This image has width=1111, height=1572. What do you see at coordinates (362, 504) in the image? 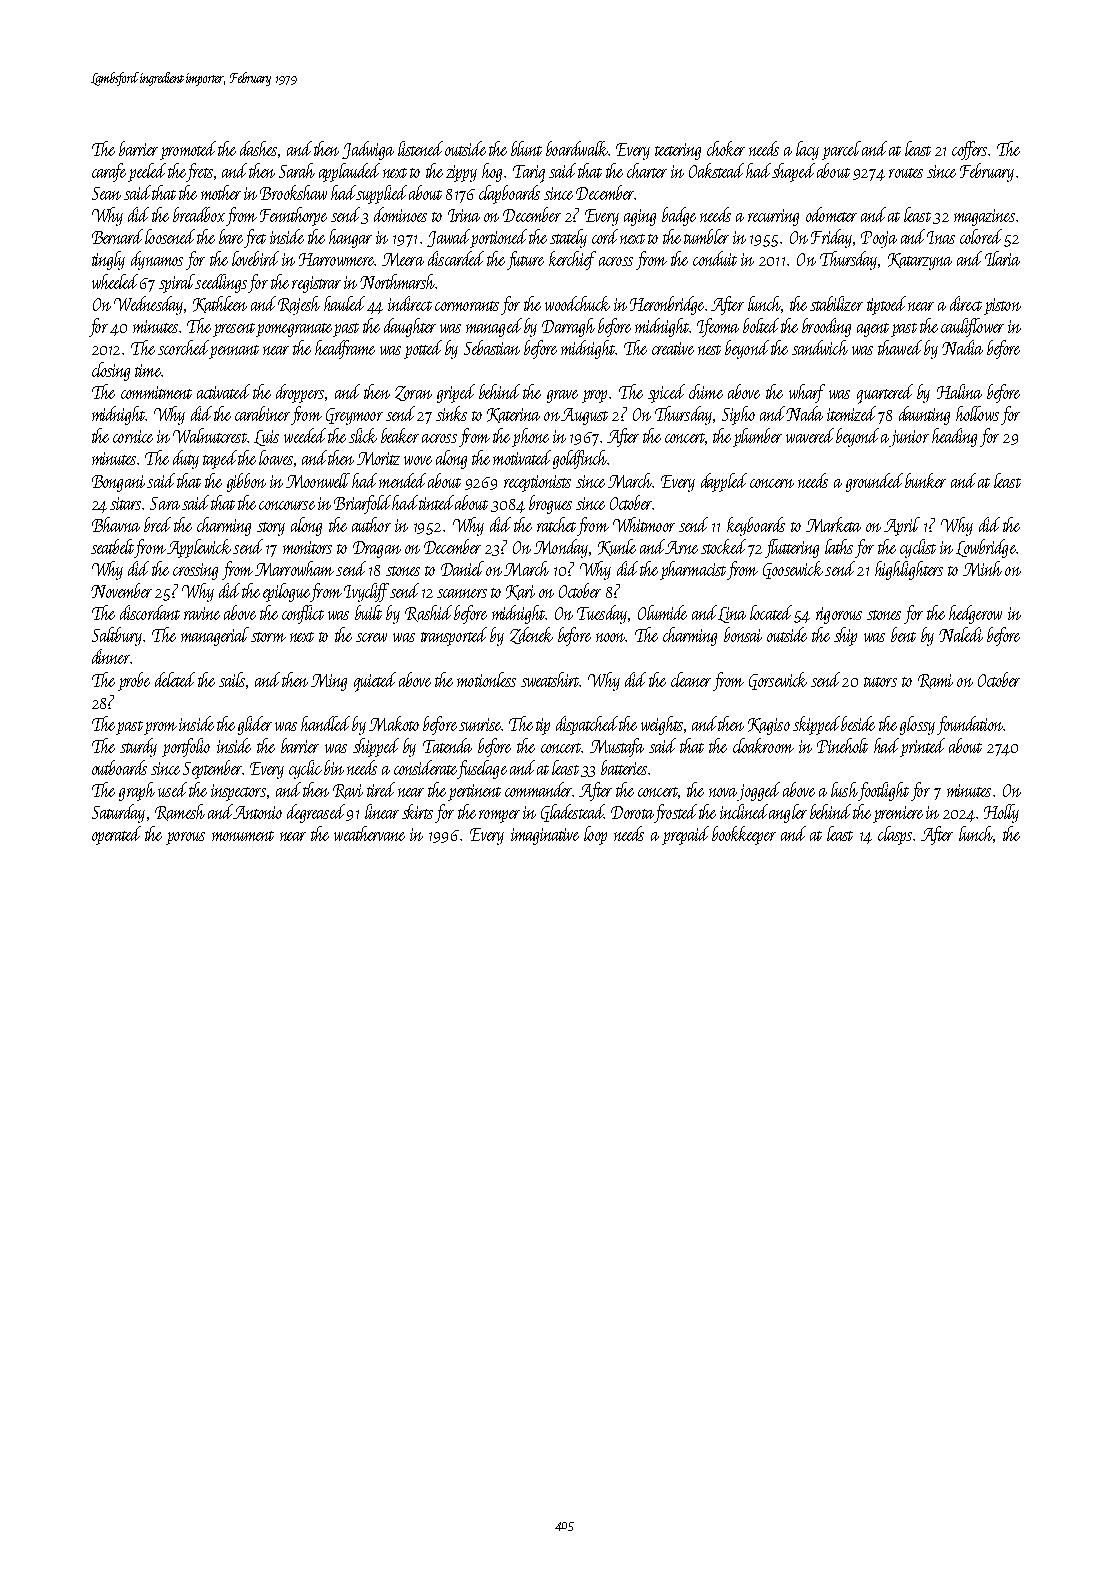
I see `Briarfold` at bounding box center [362, 504].
